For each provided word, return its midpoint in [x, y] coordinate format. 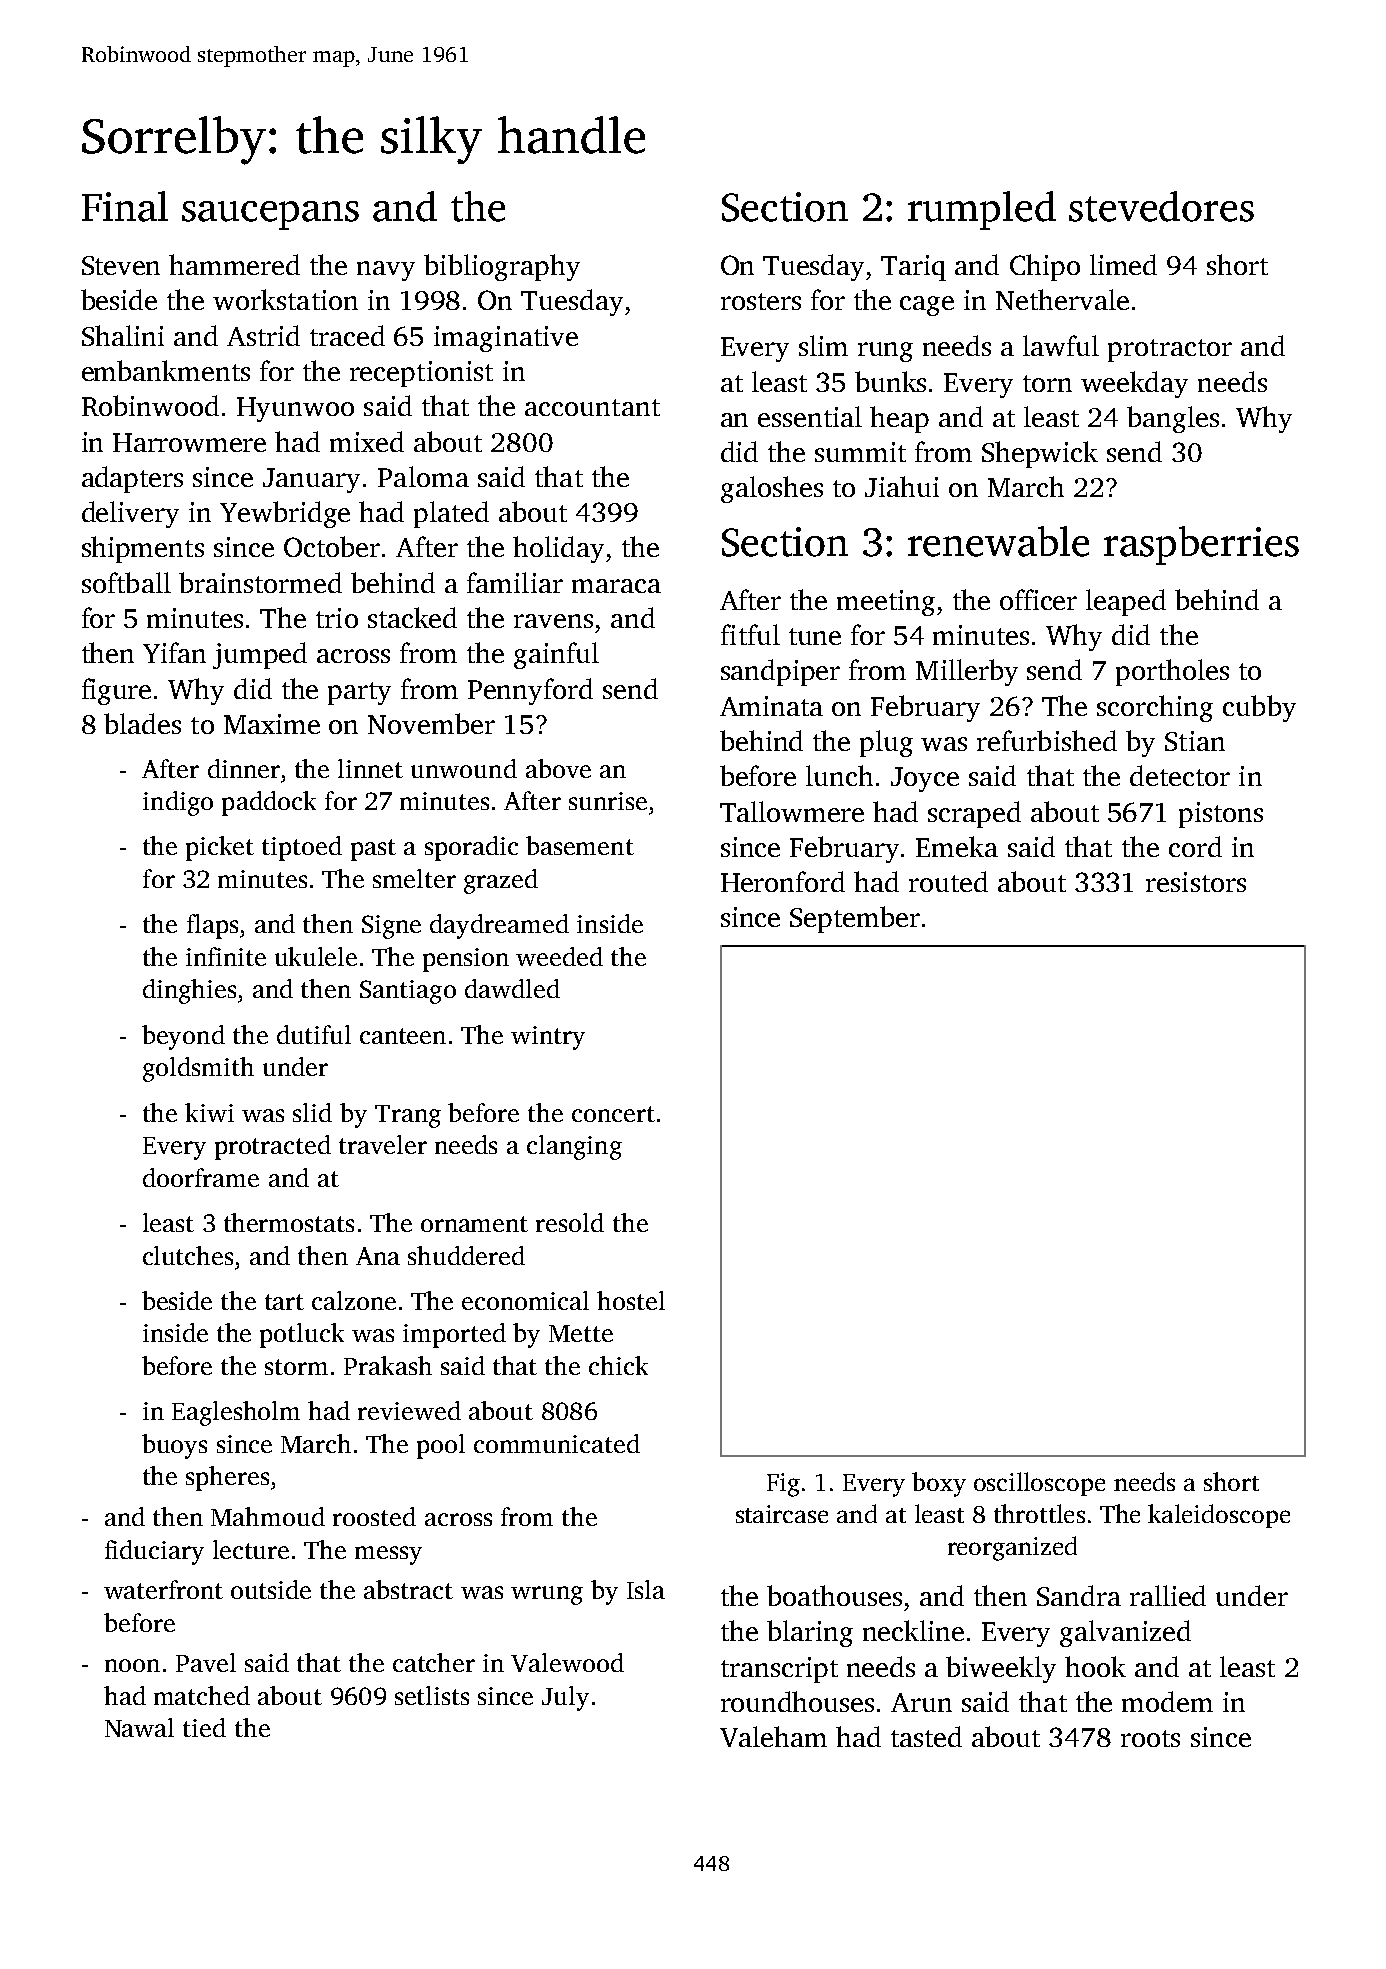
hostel [631, 1300]
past [373, 850]
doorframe [201, 1177]
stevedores [1161, 206]
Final [125, 206]
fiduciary [154, 1552]
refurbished [1047, 740]
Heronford [783, 881]
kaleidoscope [1219, 1516]
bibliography [502, 267]
